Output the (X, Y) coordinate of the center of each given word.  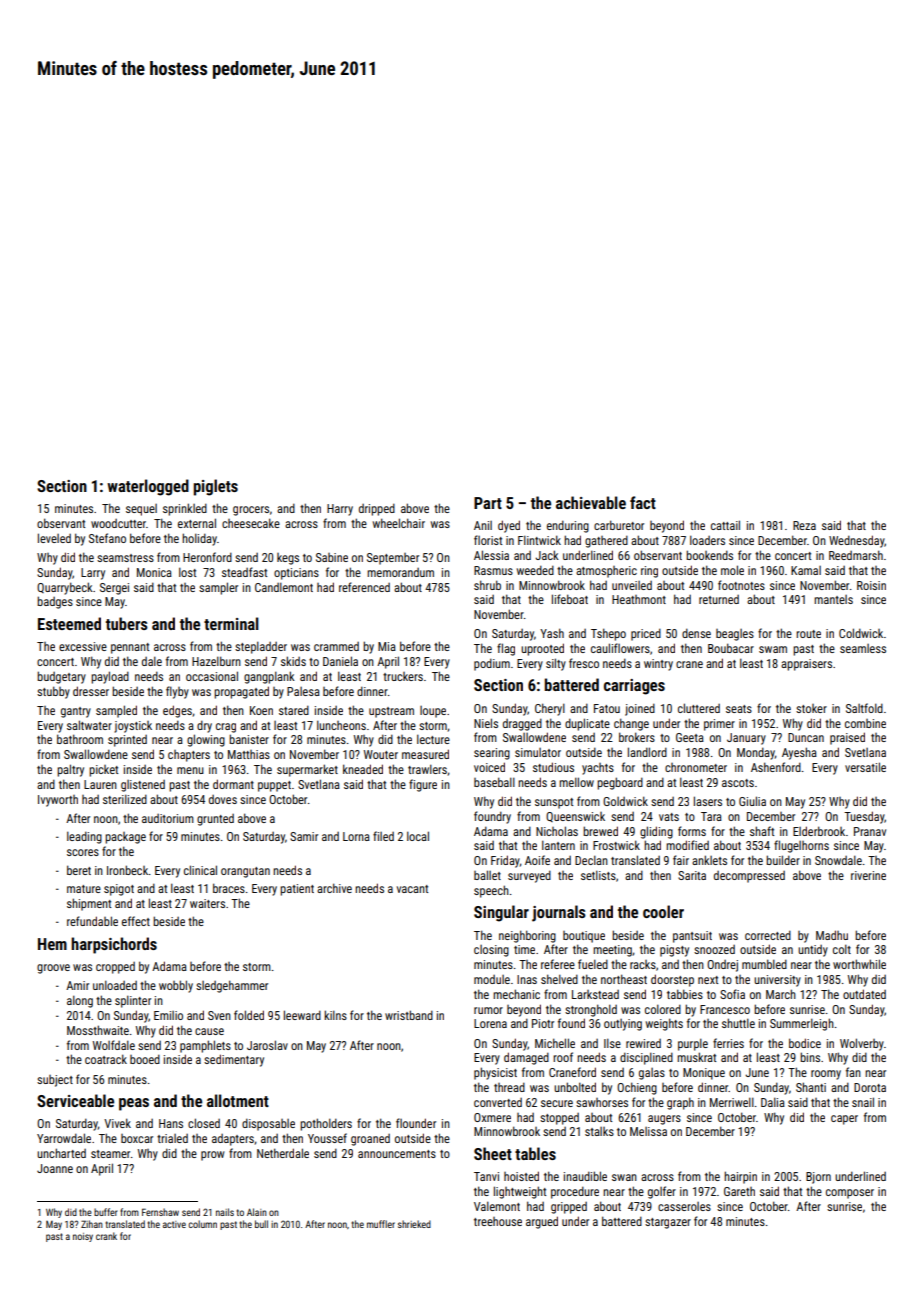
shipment (89, 904)
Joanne (55, 1168)
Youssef (327, 1138)
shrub (487, 585)
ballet (487, 875)
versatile (865, 767)
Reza (804, 525)
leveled (54, 538)
